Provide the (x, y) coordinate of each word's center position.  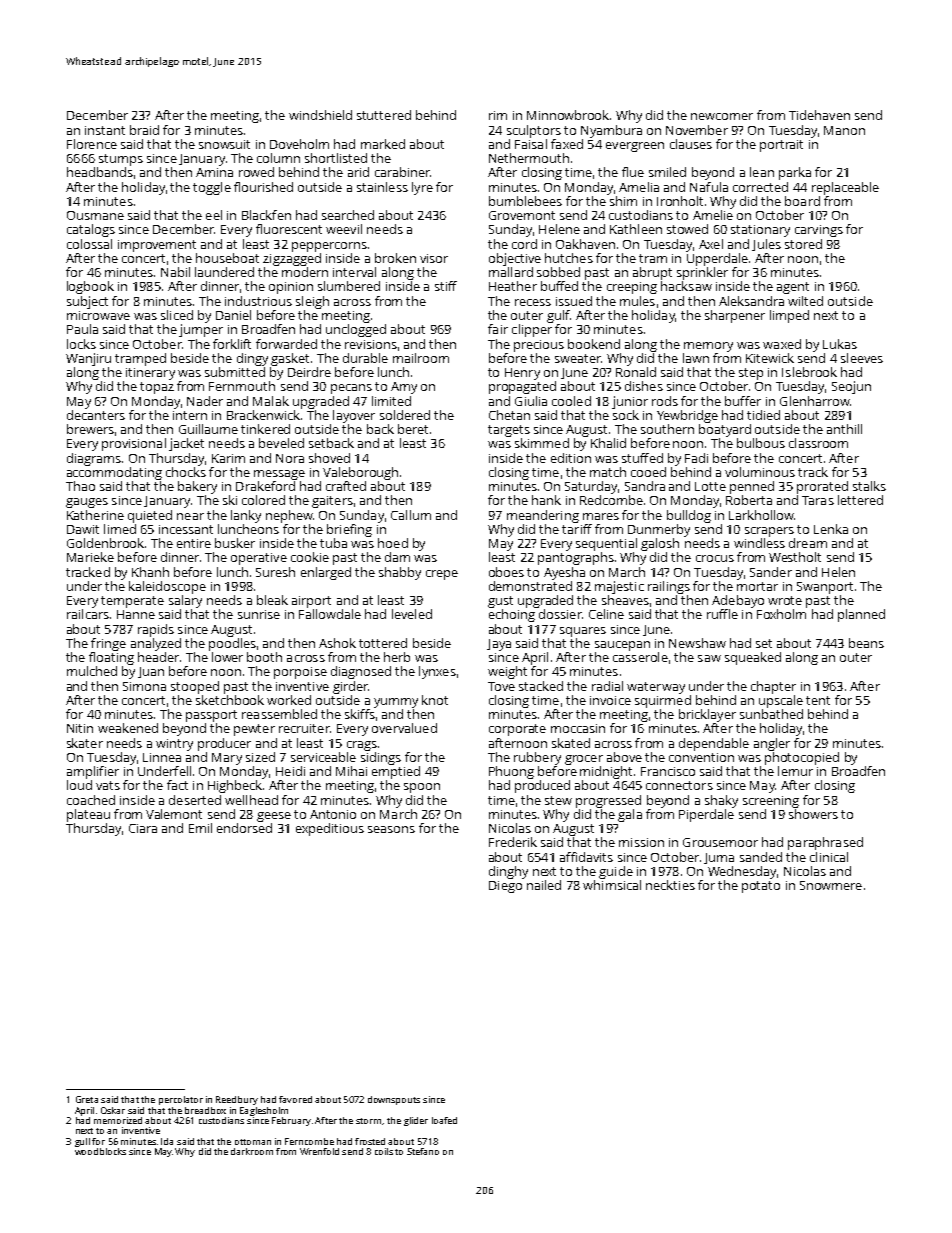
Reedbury (237, 1100)
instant (105, 130)
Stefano (423, 1151)
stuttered (384, 115)
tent (818, 700)
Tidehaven (819, 115)
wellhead (251, 800)
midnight (606, 772)
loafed (444, 1120)
